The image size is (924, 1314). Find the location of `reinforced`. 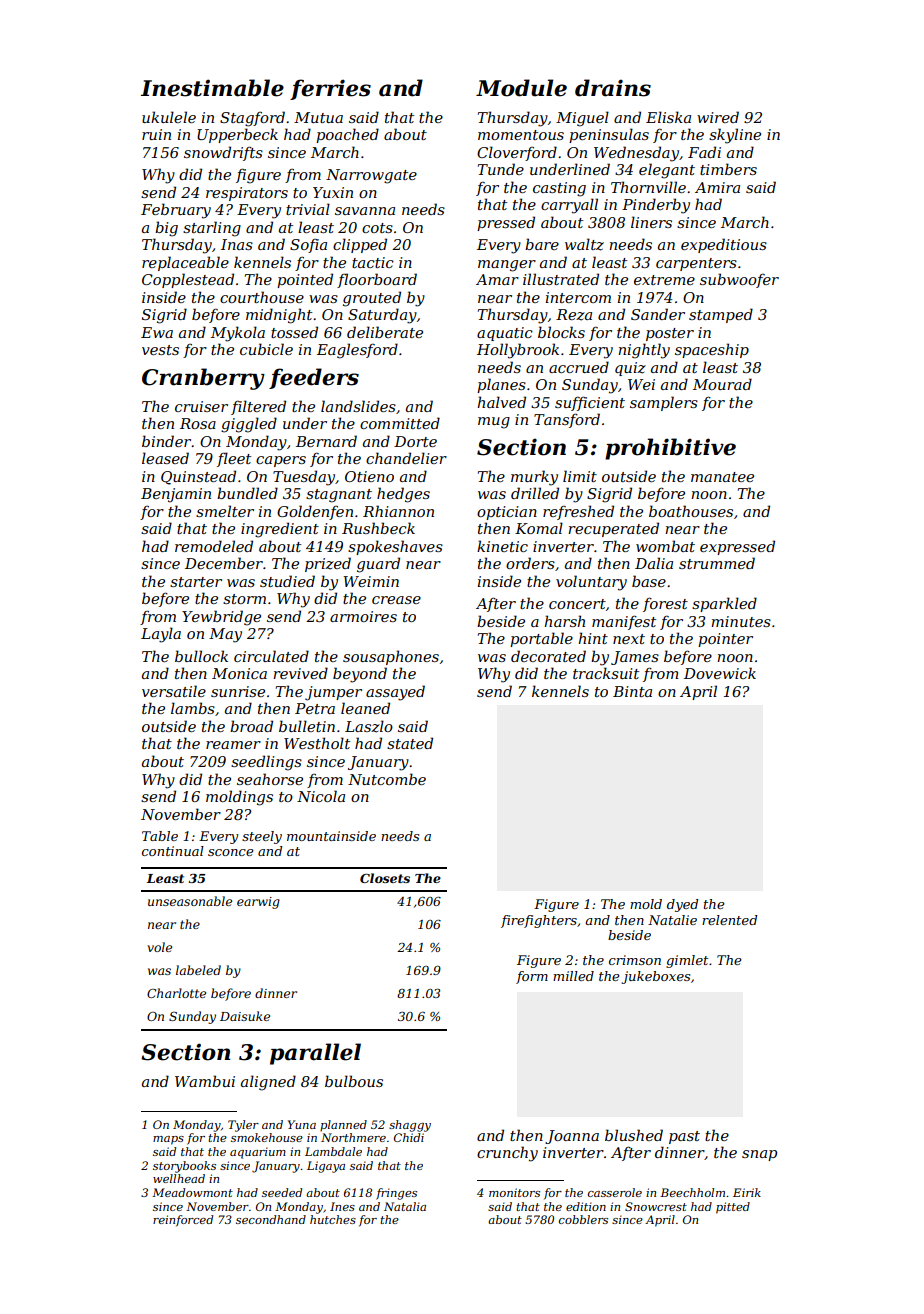

reinforced is located at coordinates (183, 1221).
